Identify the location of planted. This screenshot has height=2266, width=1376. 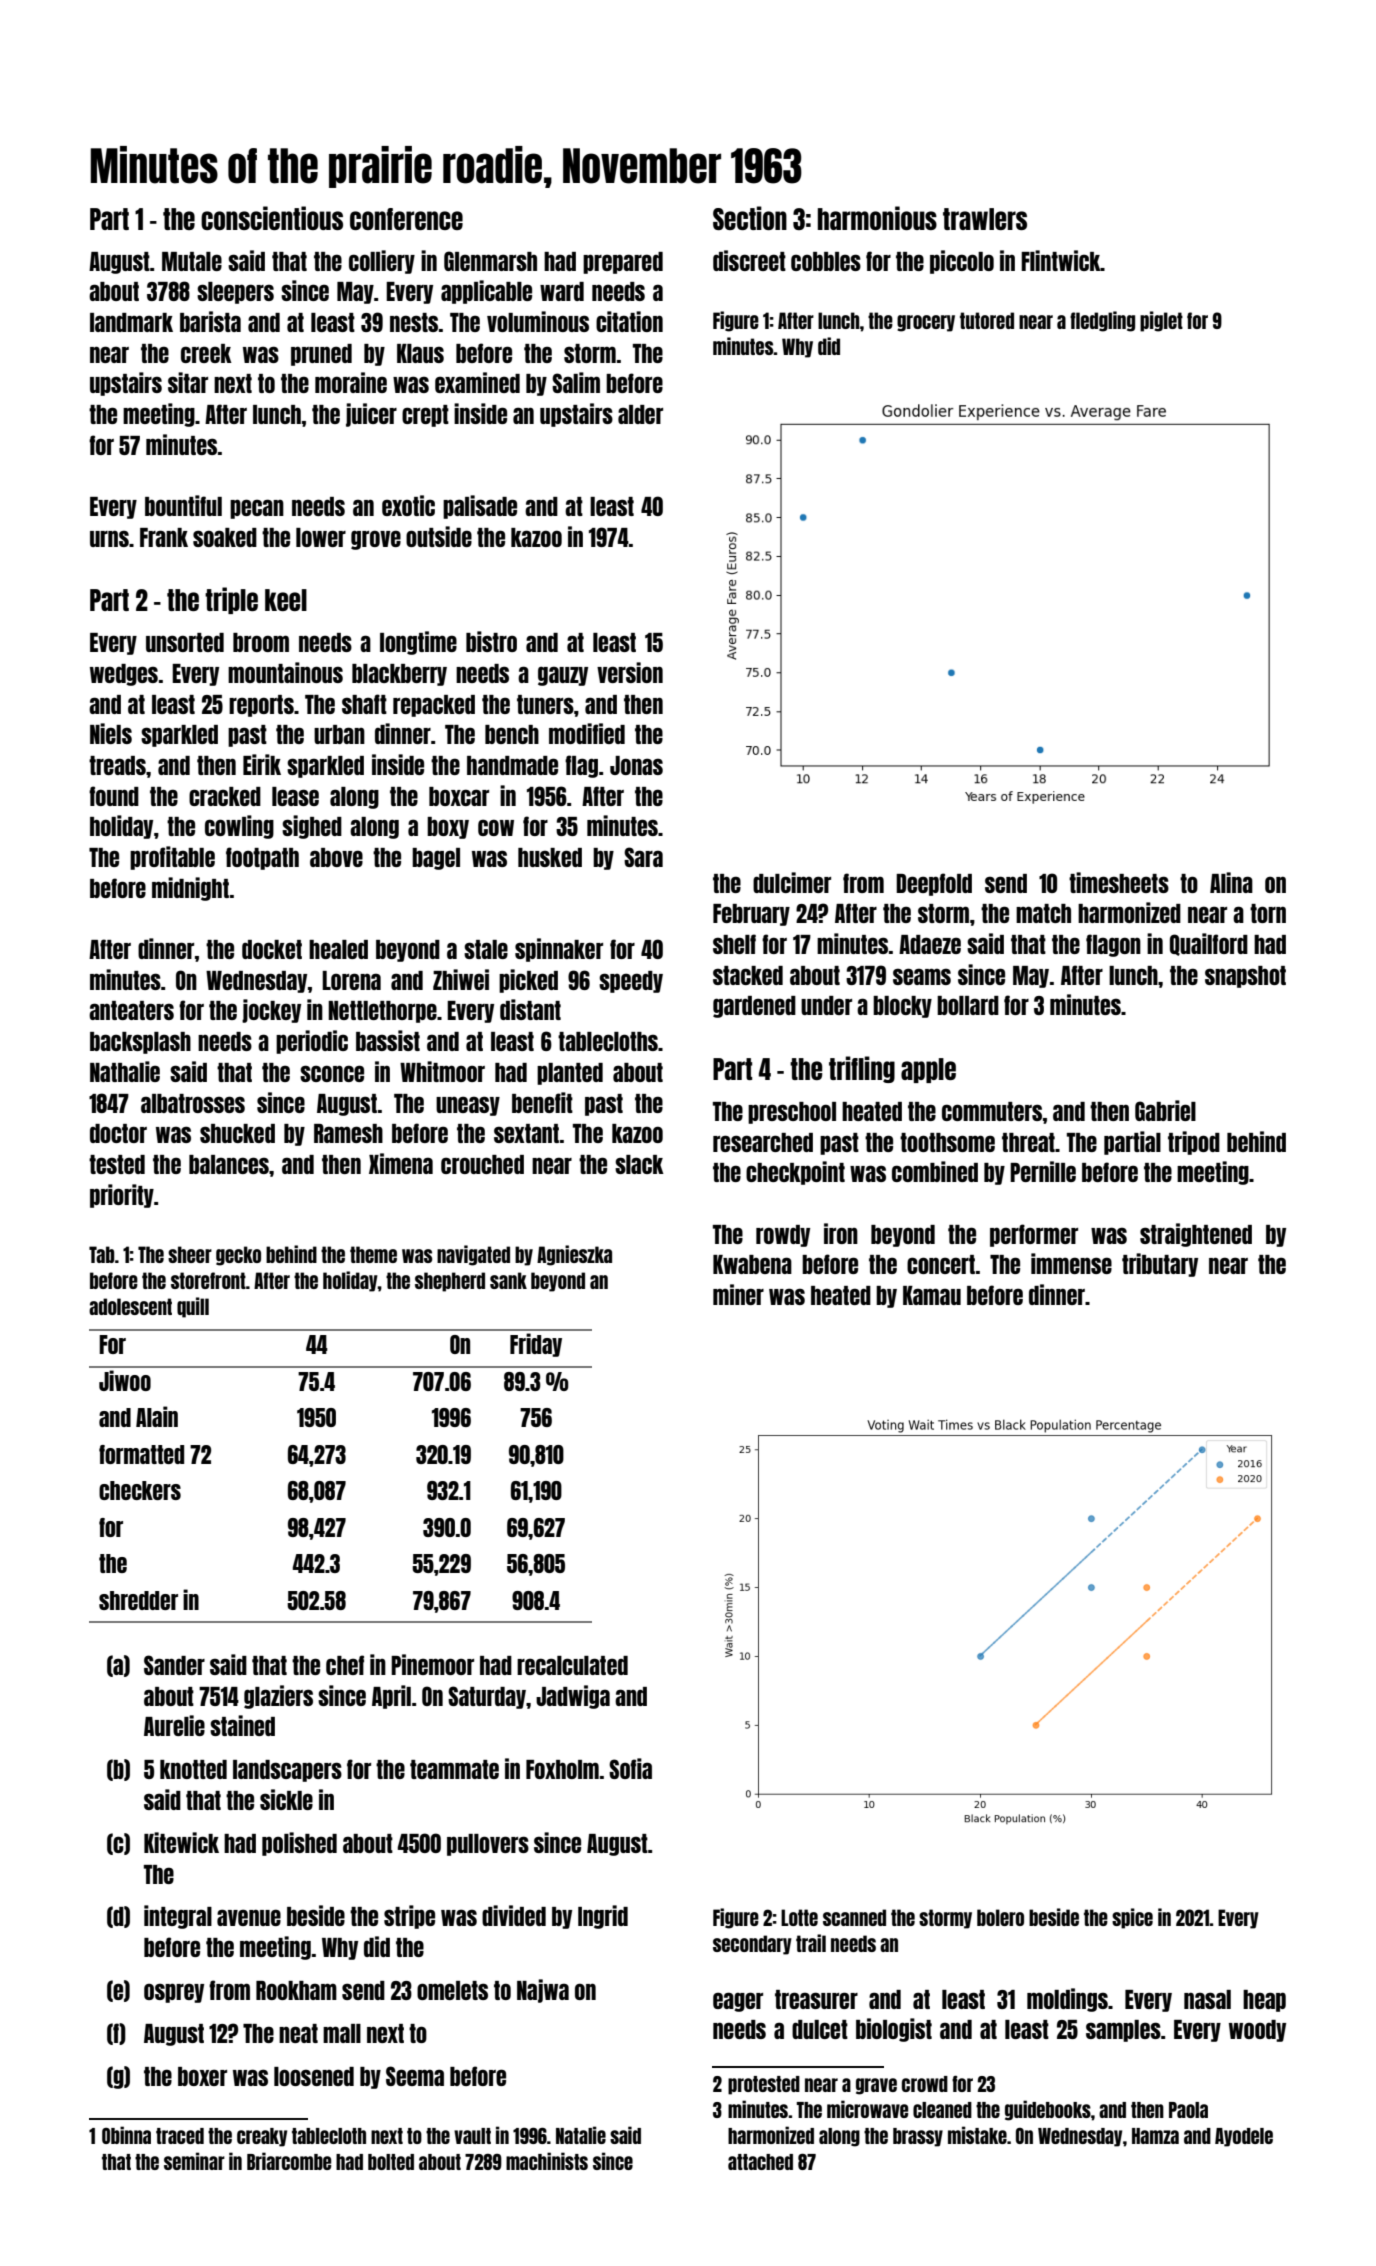
(570, 1074).
